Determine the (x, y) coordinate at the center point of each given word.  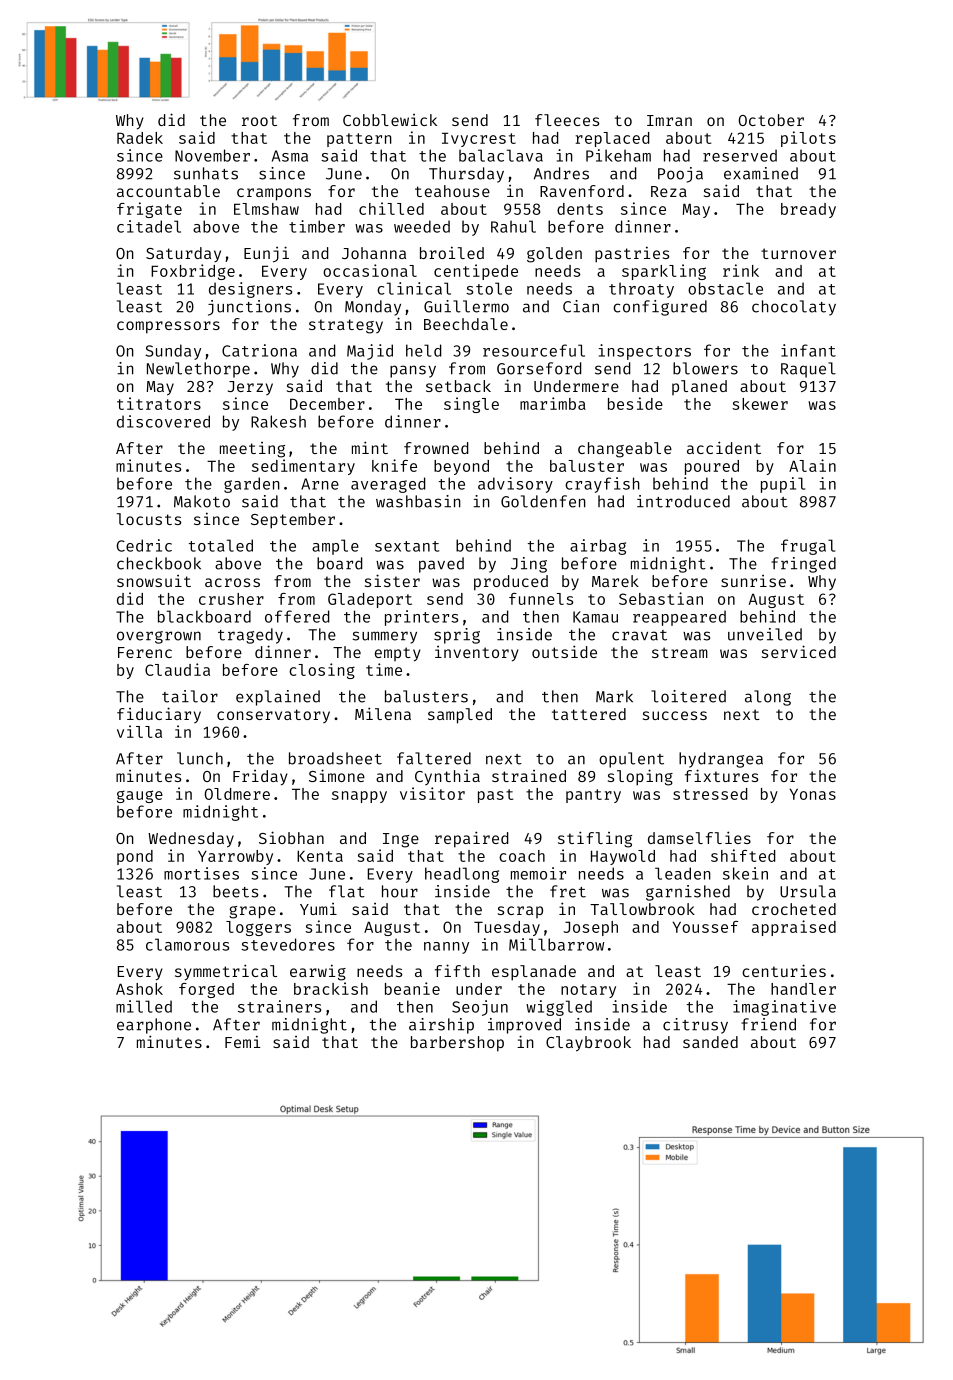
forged (206, 990)
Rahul (513, 226)
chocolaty (794, 308)
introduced (683, 501)
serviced (799, 651)
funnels (541, 599)
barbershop (457, 1044)
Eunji (266, 254)
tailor (190, 696)
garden (252, 485)
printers (421, 618)
